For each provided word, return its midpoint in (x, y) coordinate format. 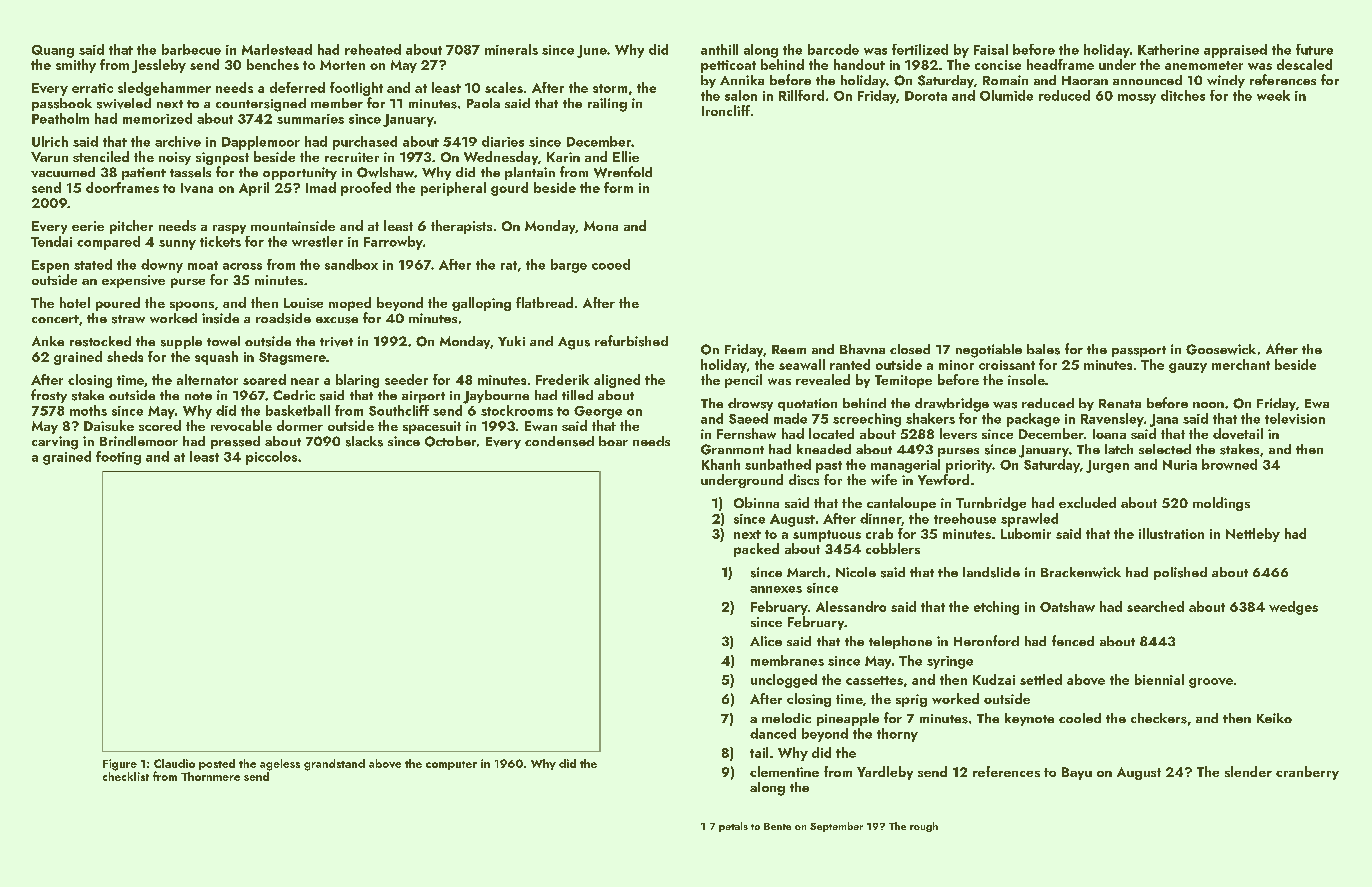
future (1314, 49)
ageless (280, 765)
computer (451, 765)
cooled (1080, 718)
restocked (100, 341)
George (598, 412)
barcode (833, 49)
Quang (53, 51)
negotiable (989, 351)
